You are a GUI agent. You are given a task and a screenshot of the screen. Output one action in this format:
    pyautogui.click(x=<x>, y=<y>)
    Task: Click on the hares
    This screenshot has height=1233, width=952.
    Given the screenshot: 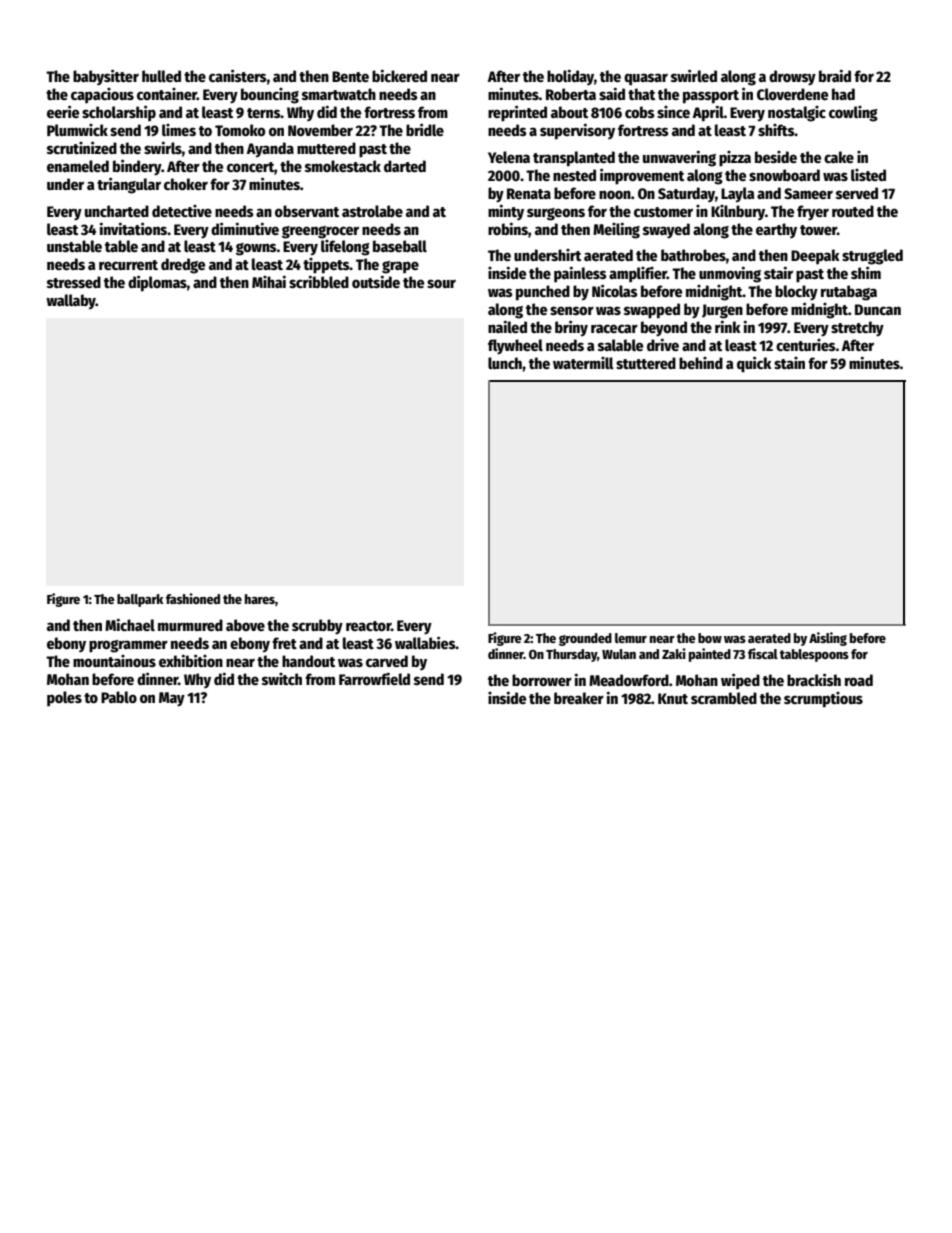 What is the action you would take?
    pyautogui.click(x=260, y=599)
